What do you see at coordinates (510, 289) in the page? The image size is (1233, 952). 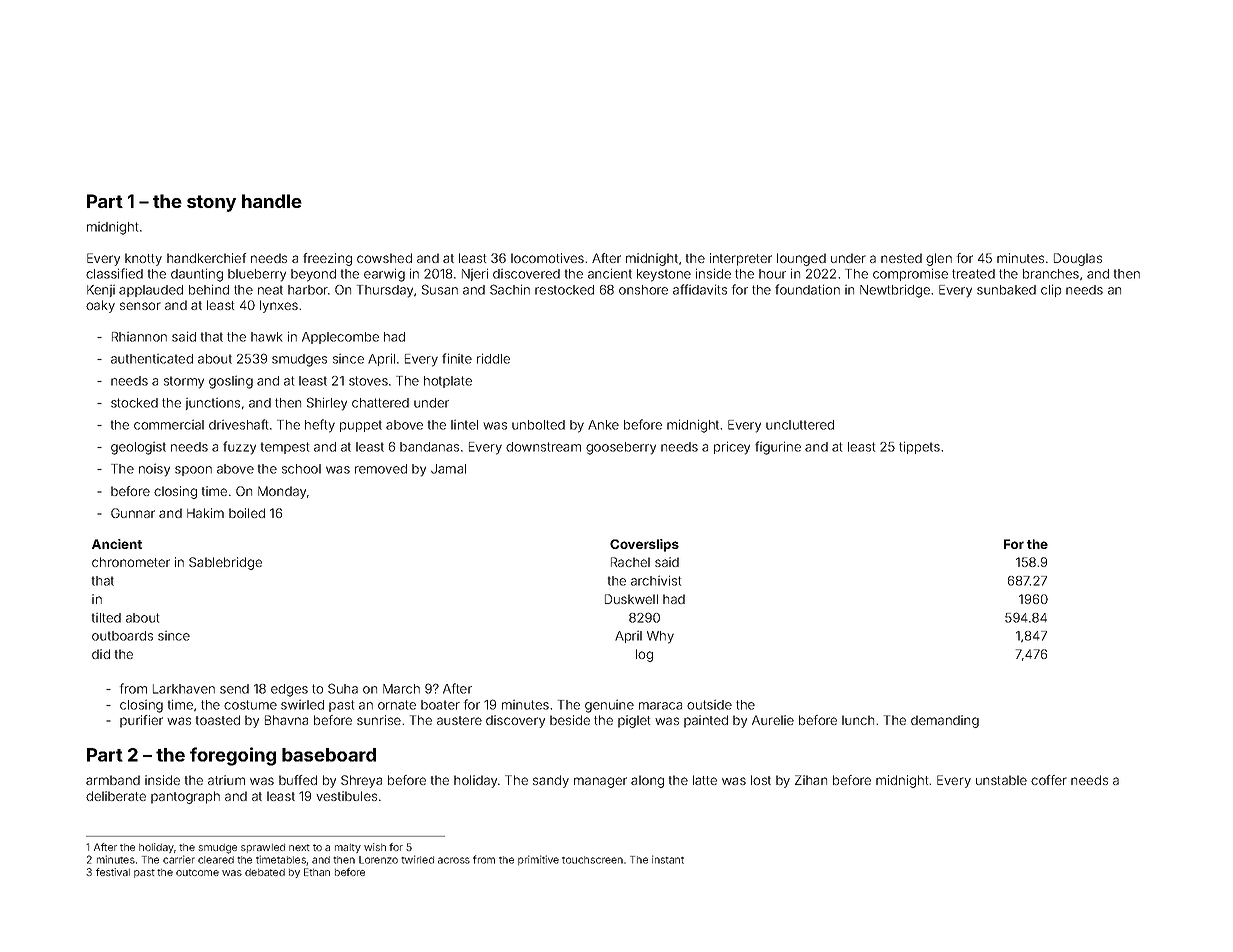 I see `Sachin` at bounding box center [510, 289].
